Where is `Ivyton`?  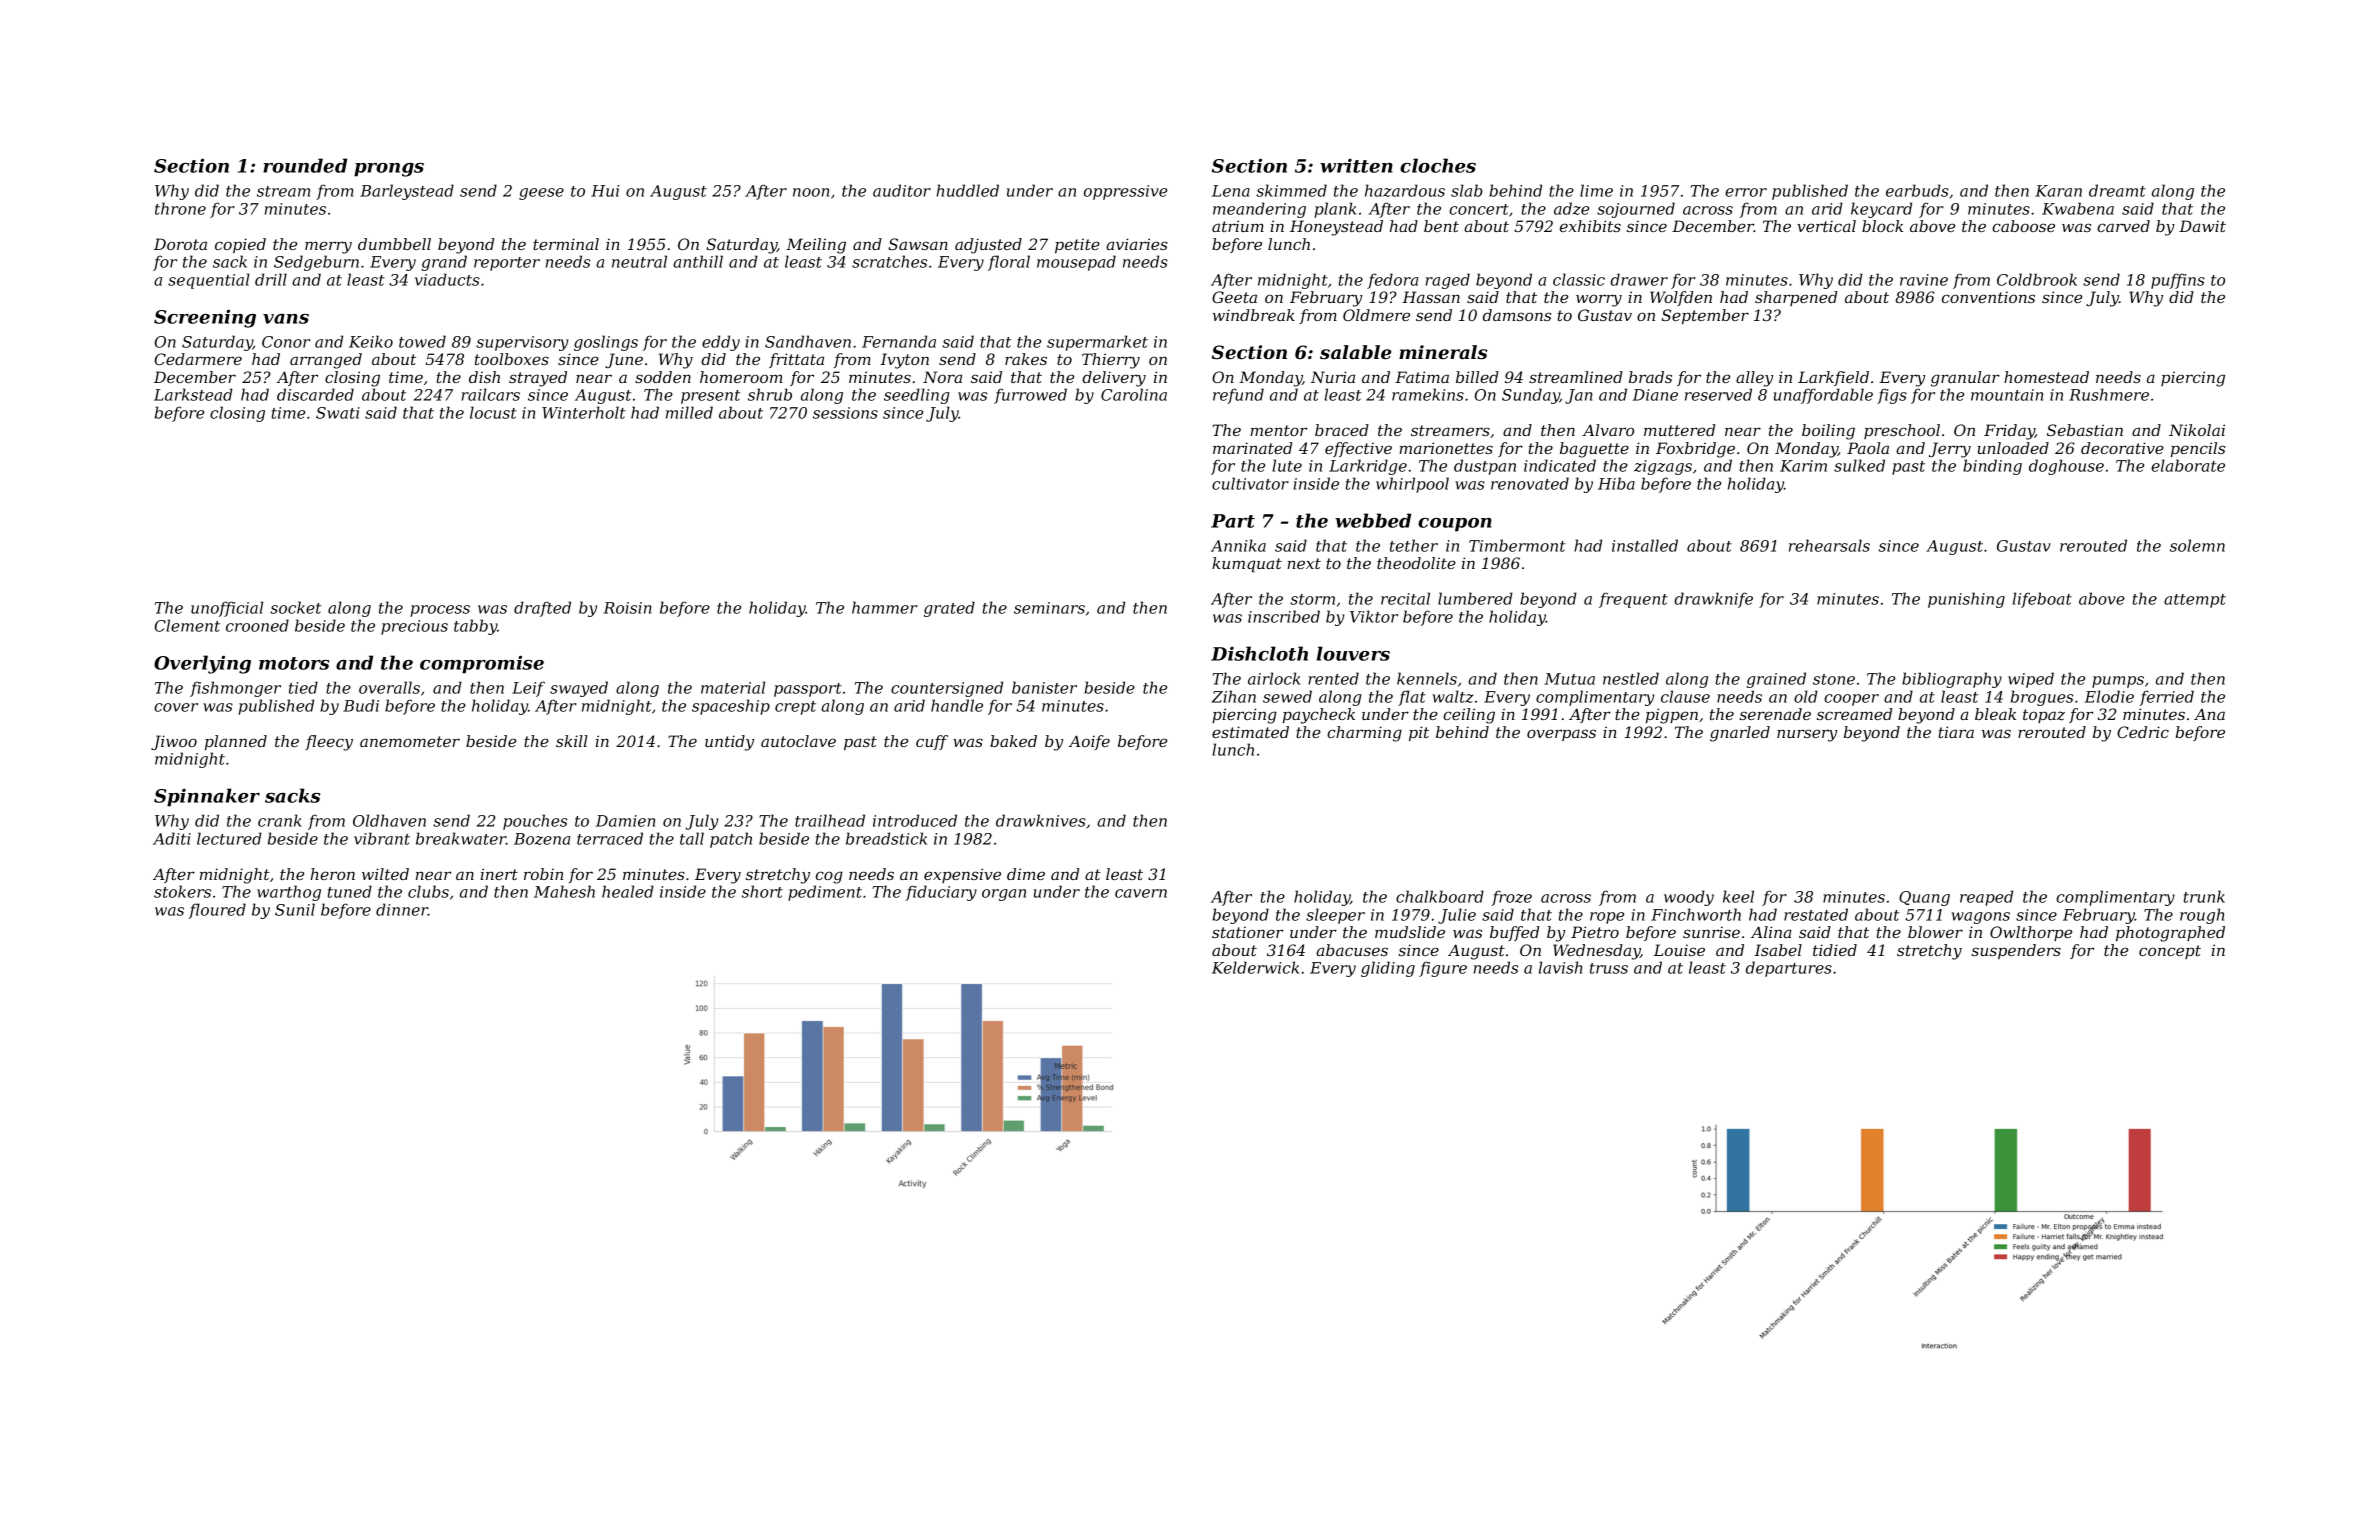 Ivyton is located at coordinates (904, 361).
